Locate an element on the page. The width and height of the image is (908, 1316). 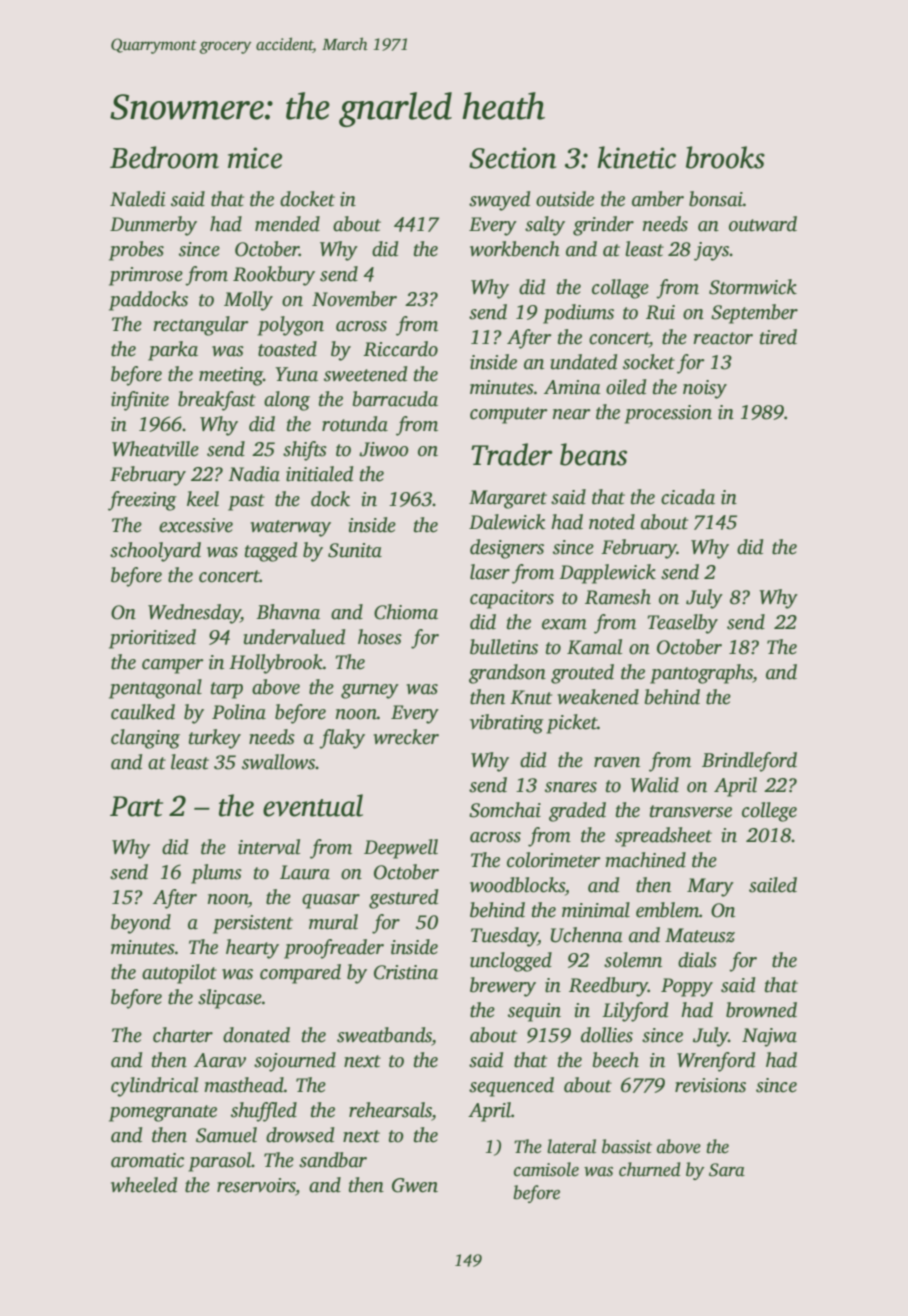
kinetic is located at coordinates (636, 157).
